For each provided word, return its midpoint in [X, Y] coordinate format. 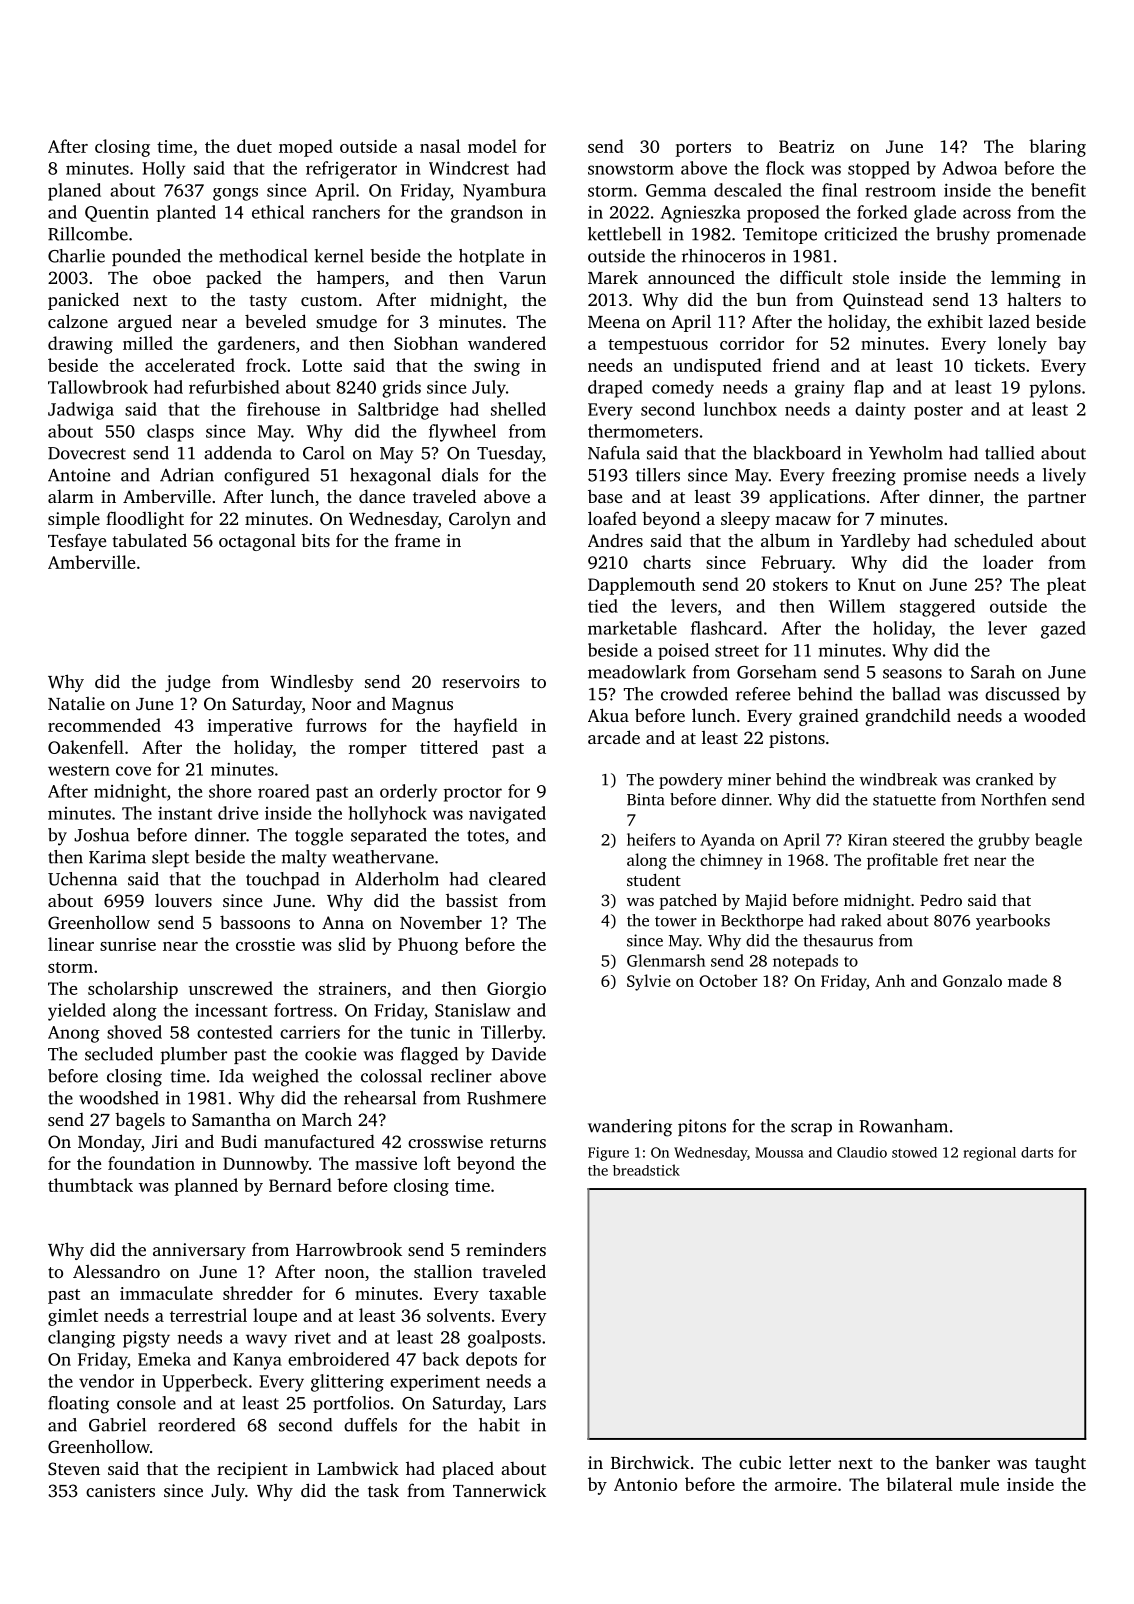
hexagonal [390, 477]
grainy [820, 389]
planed [74, 192]
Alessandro [116, 1271]
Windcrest [469, 168]
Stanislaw [472, 1010]
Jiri [165, 1142]
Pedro [941, 900]
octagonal [257, 542]
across [987, 214]
